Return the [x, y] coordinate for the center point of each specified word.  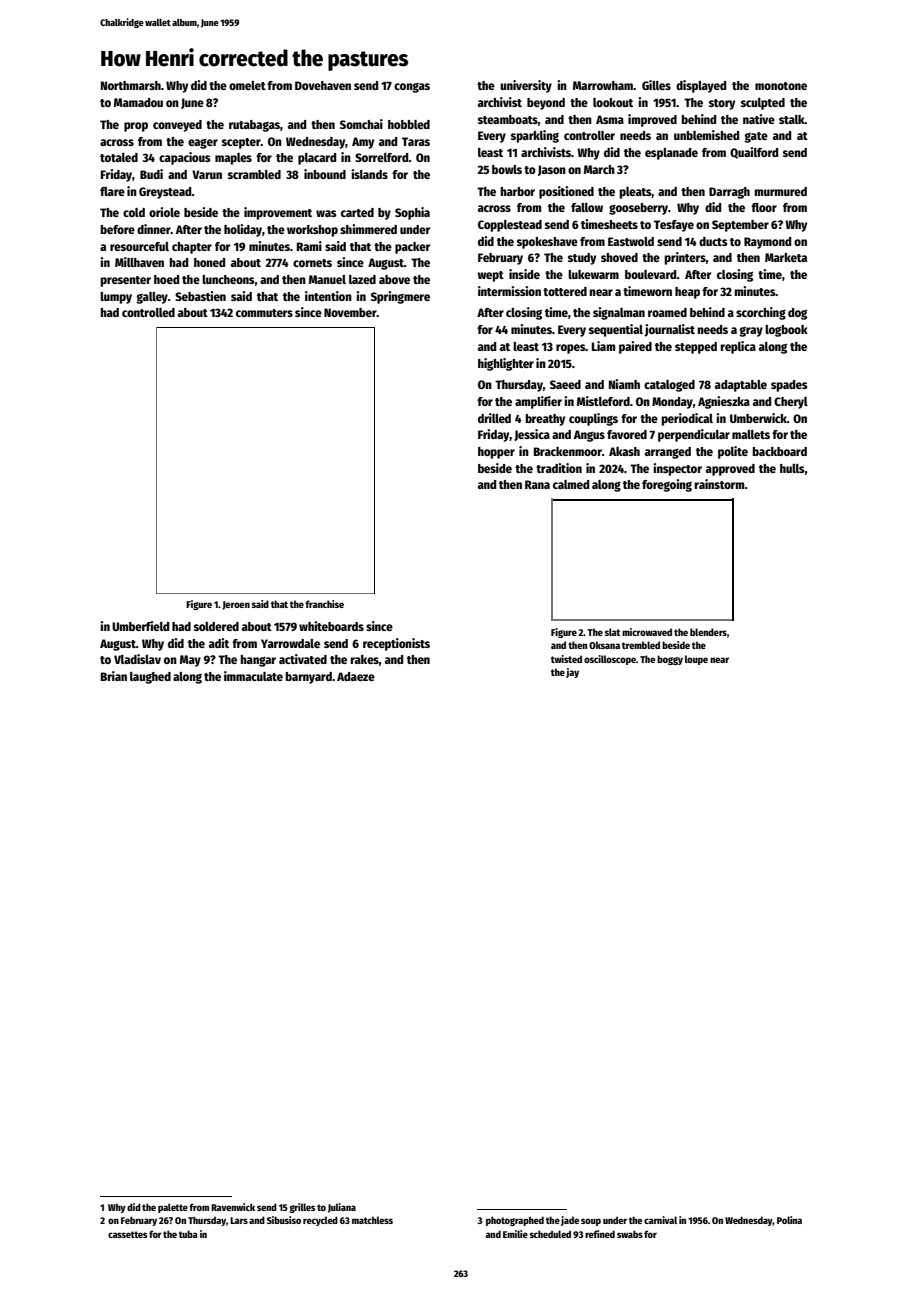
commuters [264, 313]
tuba [188, 1234]
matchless [372, 1220]
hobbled [409, 124]
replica [738, 347]
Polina [789, 1220]
